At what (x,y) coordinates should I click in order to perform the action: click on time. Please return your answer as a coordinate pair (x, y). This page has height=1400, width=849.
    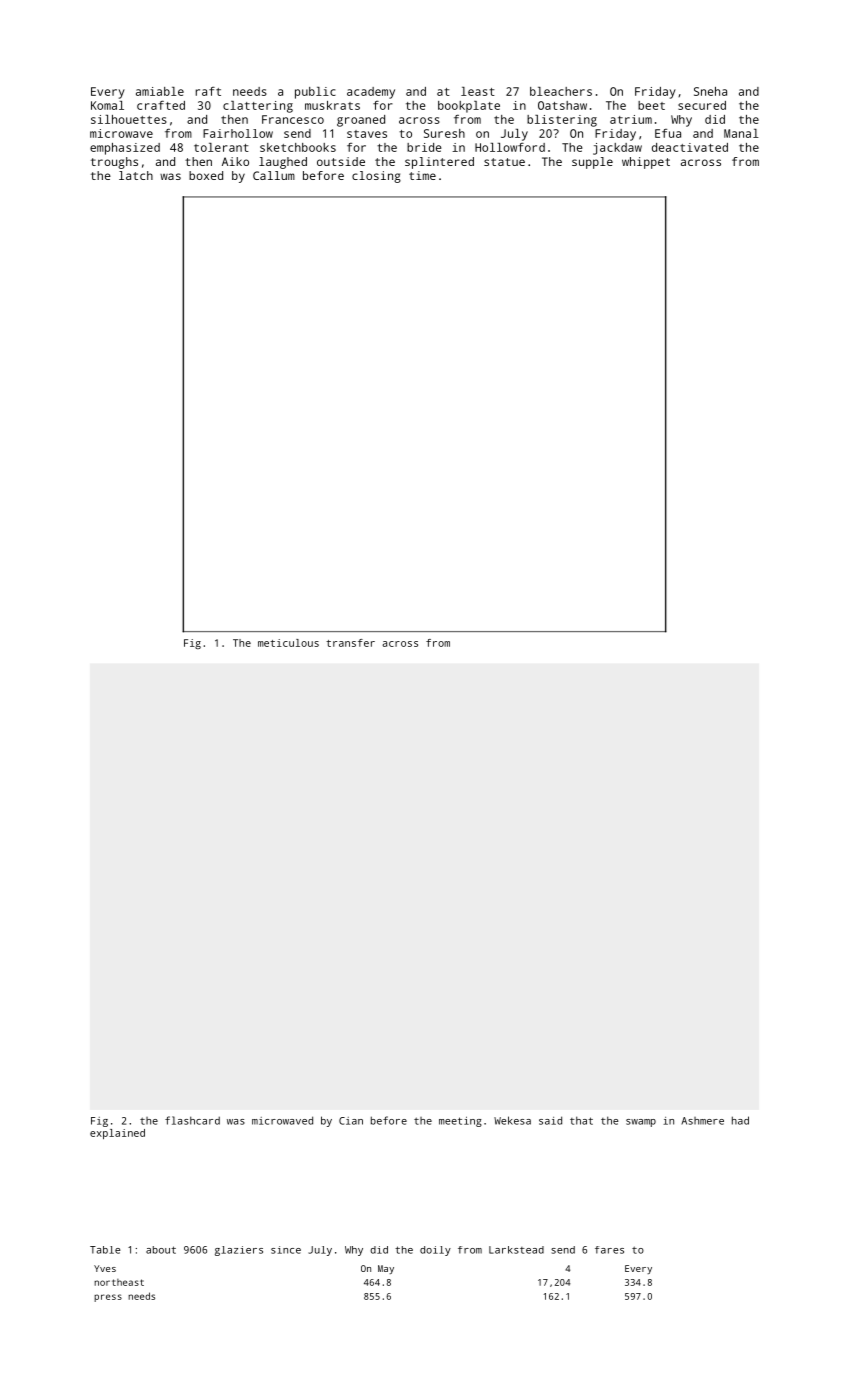
    Looking at the image, I should click on (422, 175).
